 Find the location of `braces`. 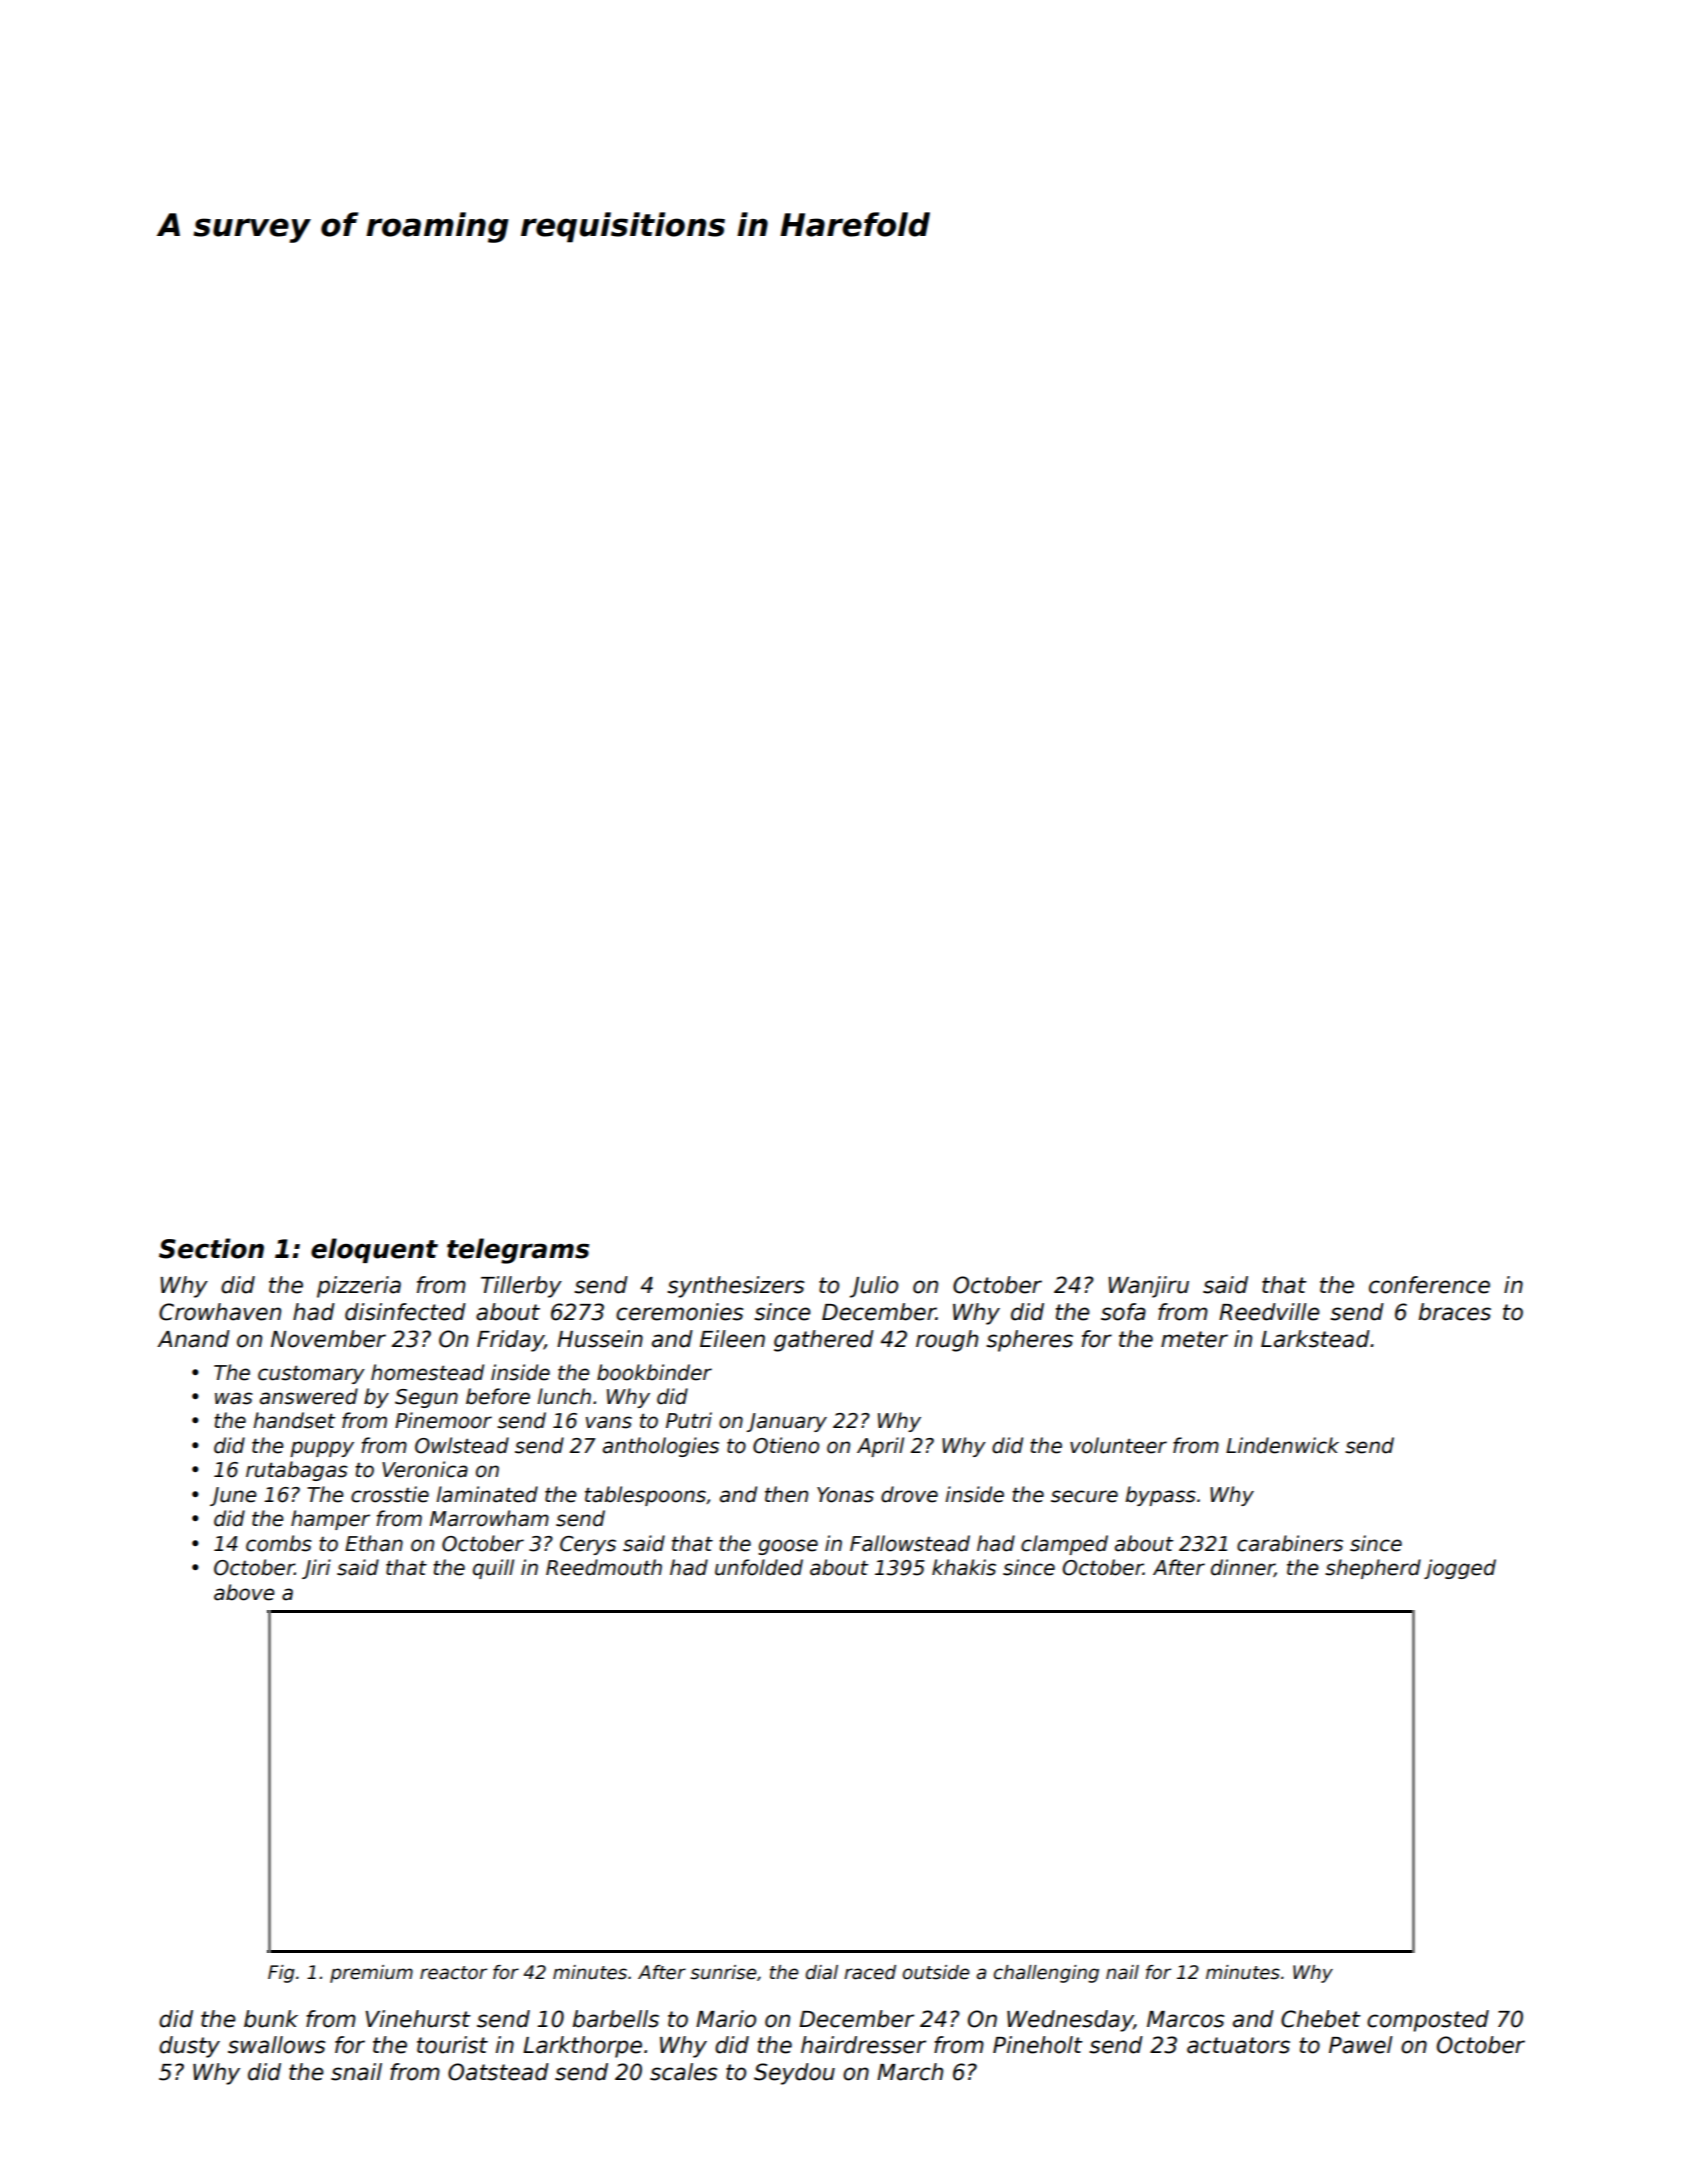

braces is located at coordinates (1455, 1312).
